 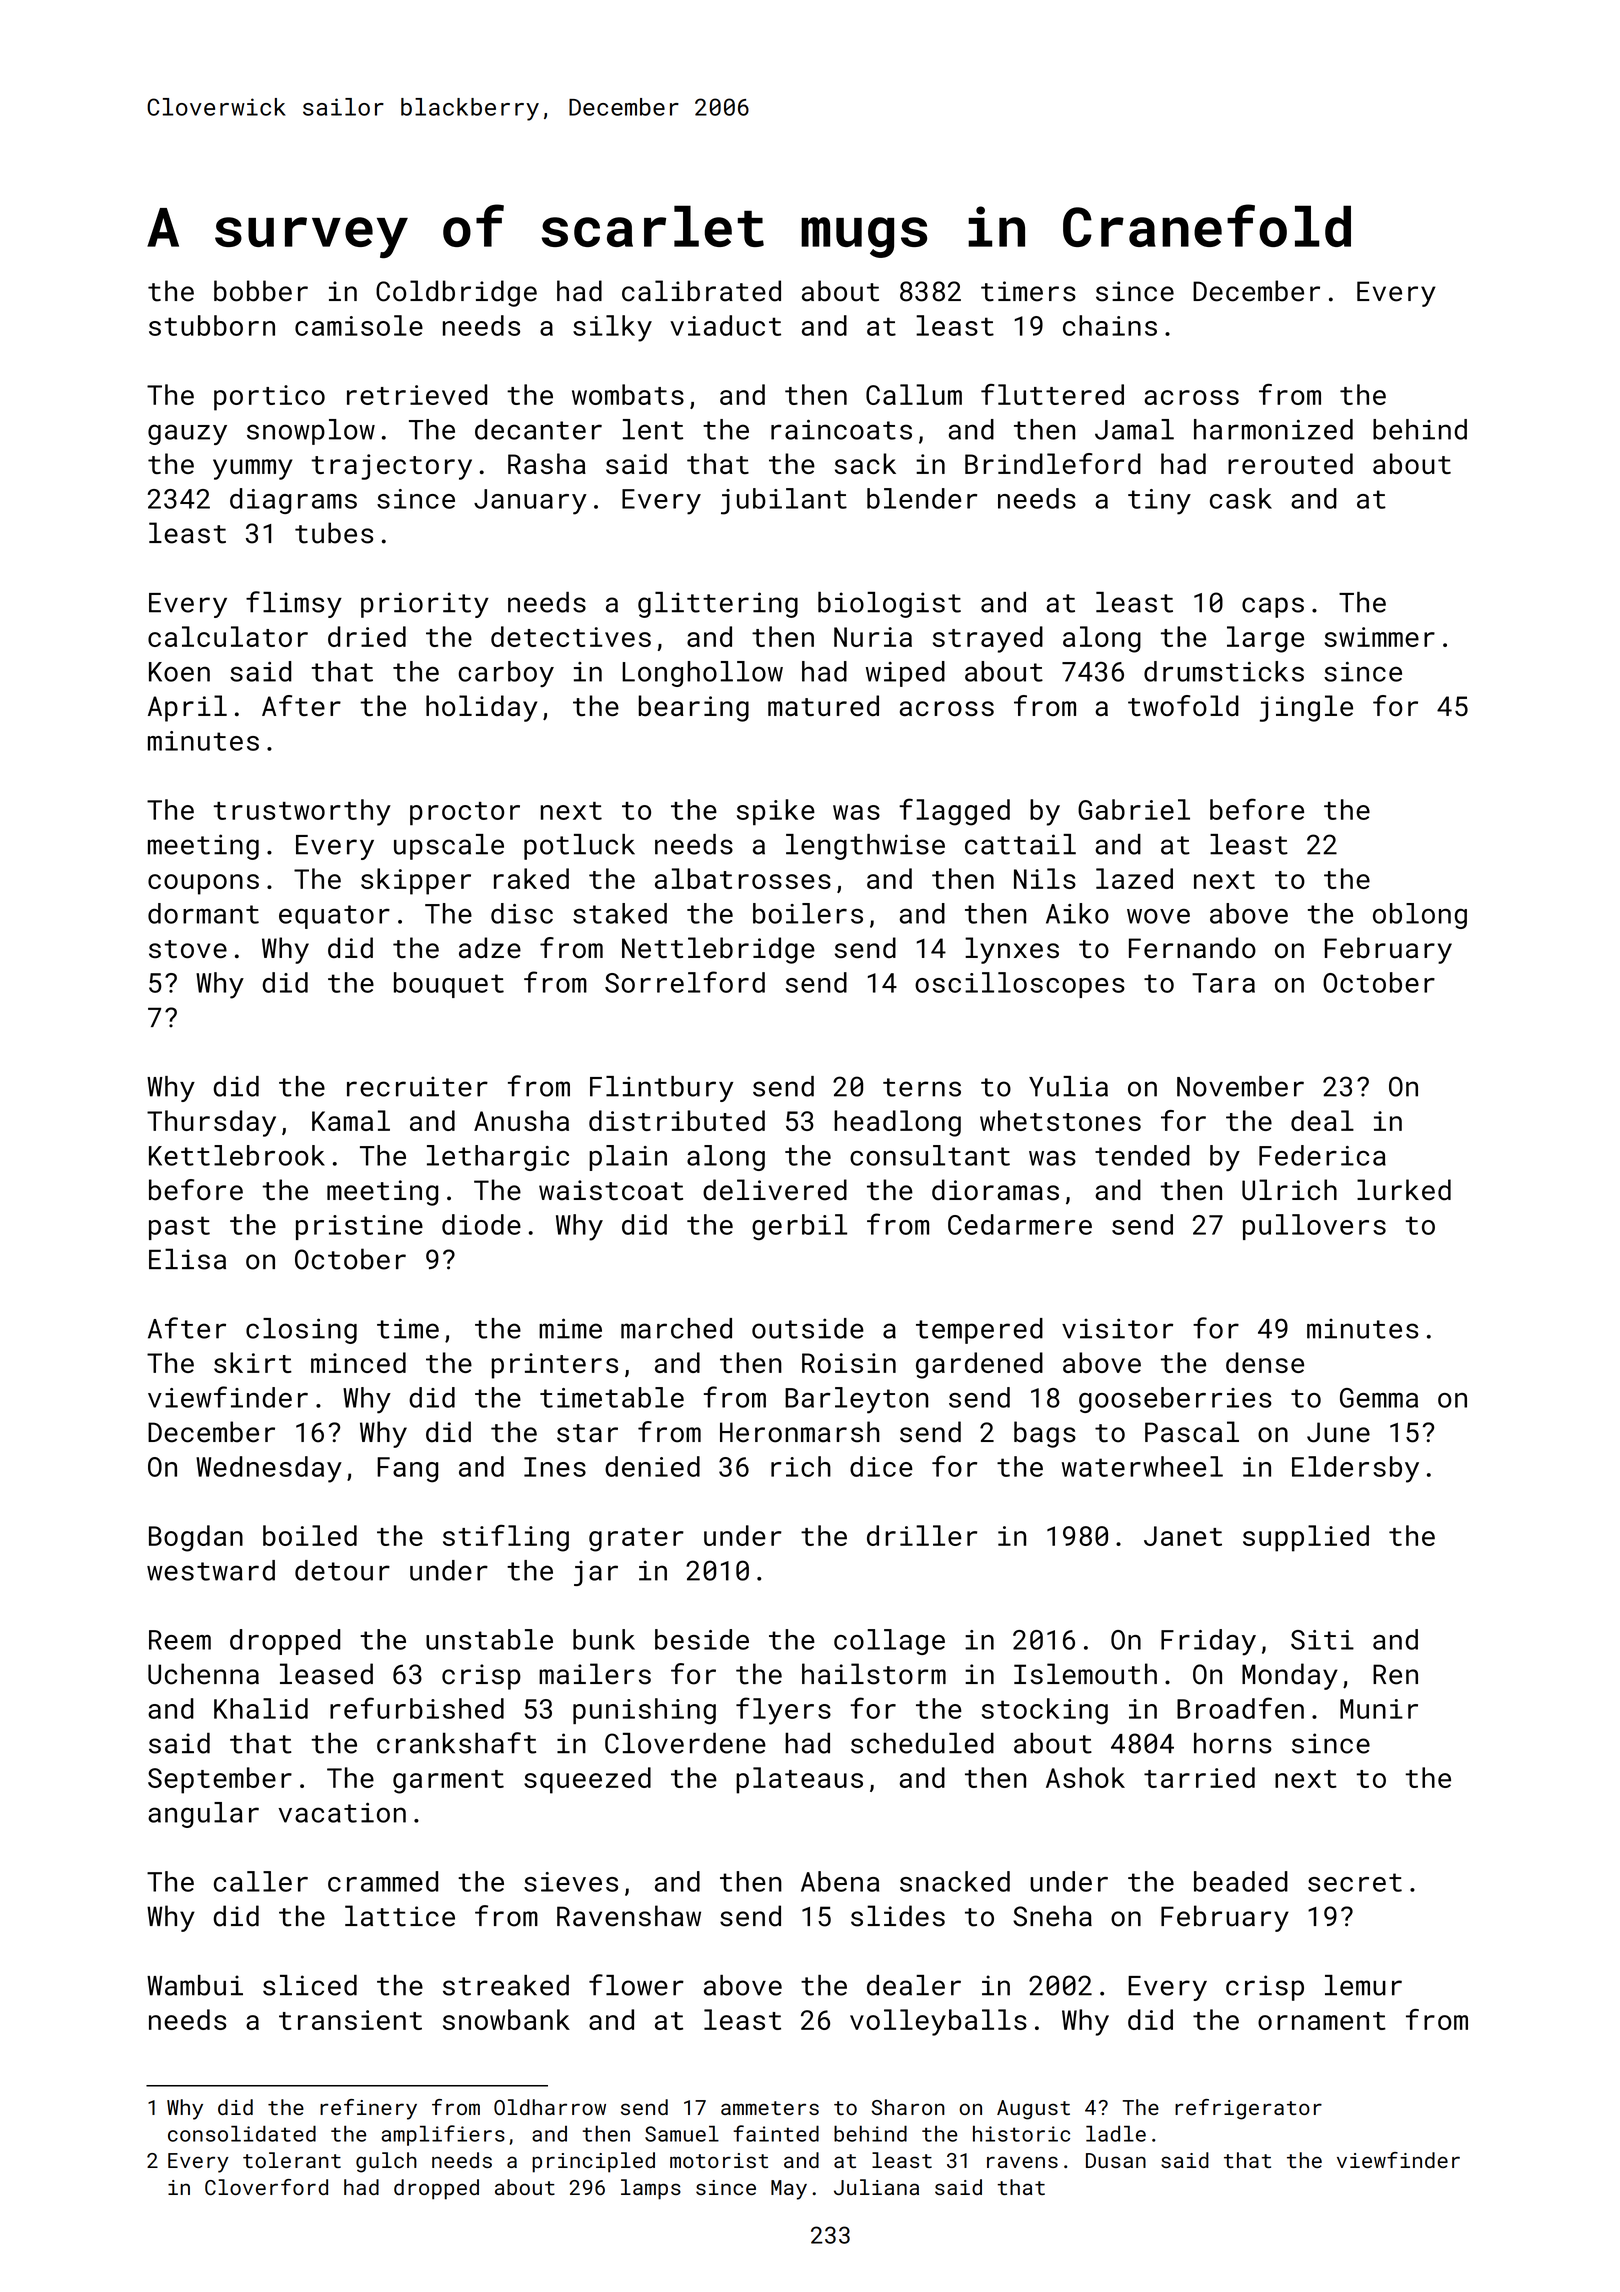 I want to click on Coldbridge, so click(x=456, y=293).
